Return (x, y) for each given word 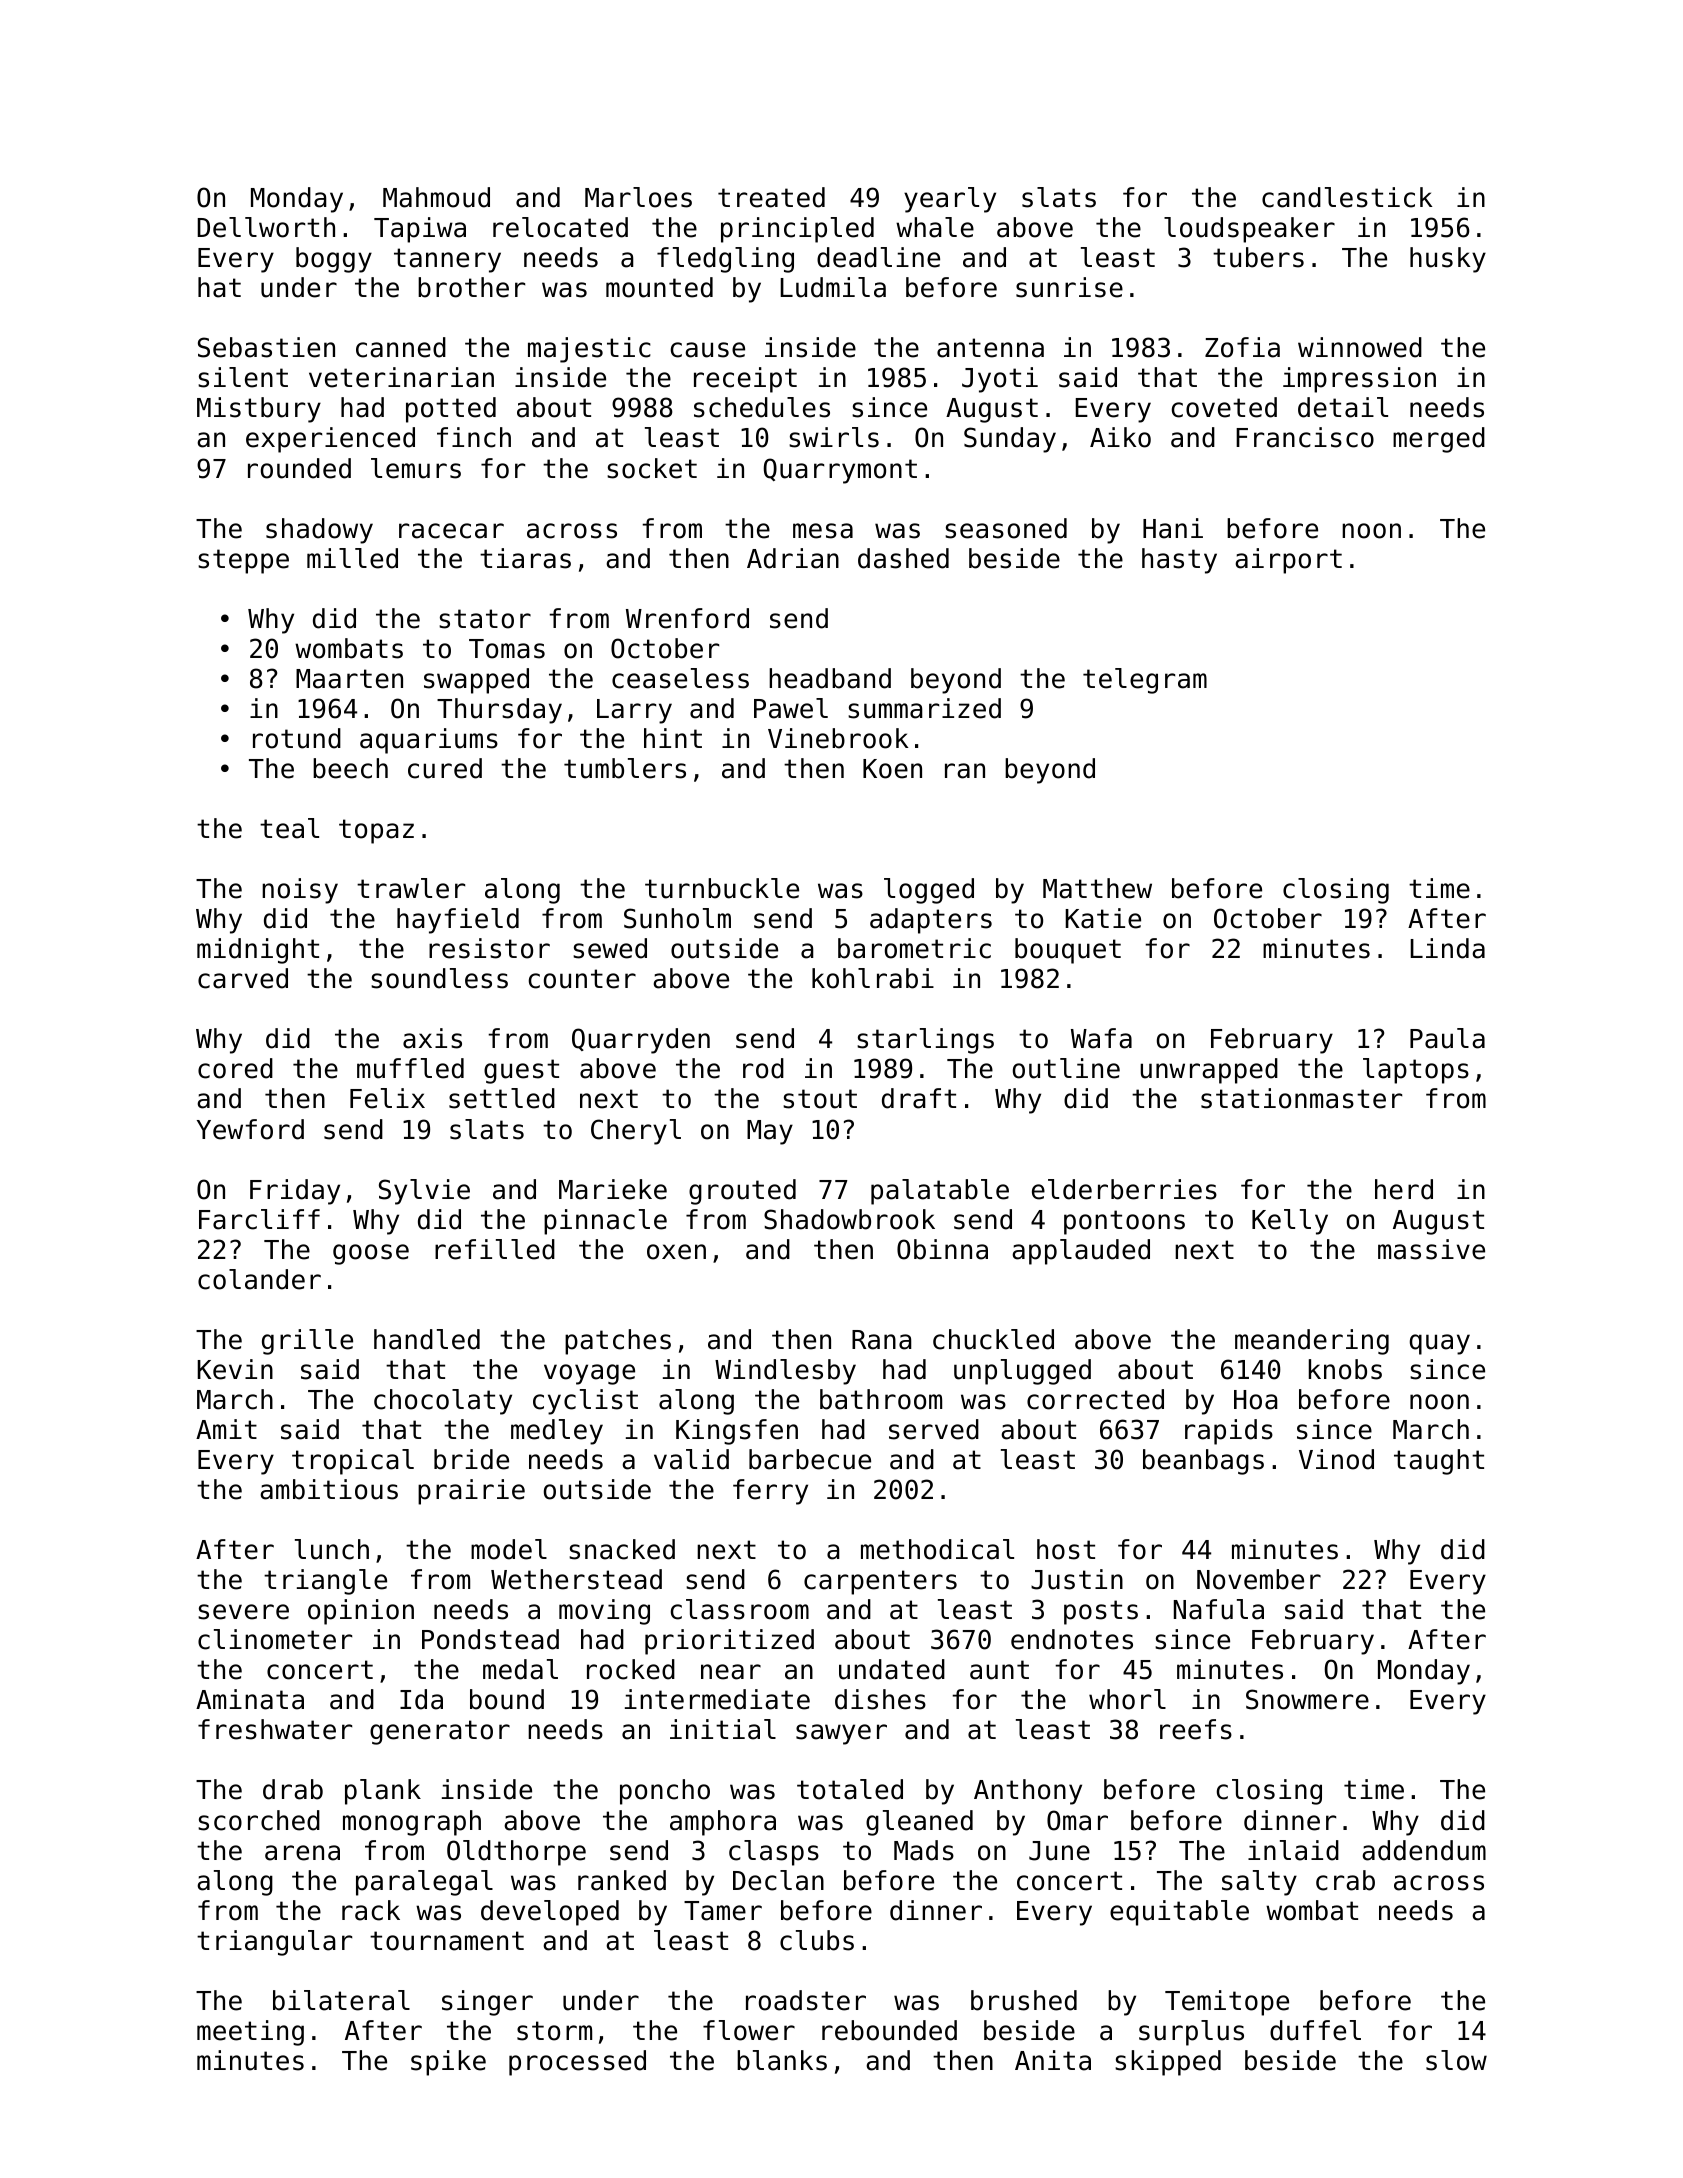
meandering (1312, 1342)
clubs (817, 1940)
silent (243, 377)
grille (307, 1342)
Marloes (638, 197)
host (1066, 1549)
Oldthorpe (516, 1853)
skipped (1168, 2063)
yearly (950, 200)
